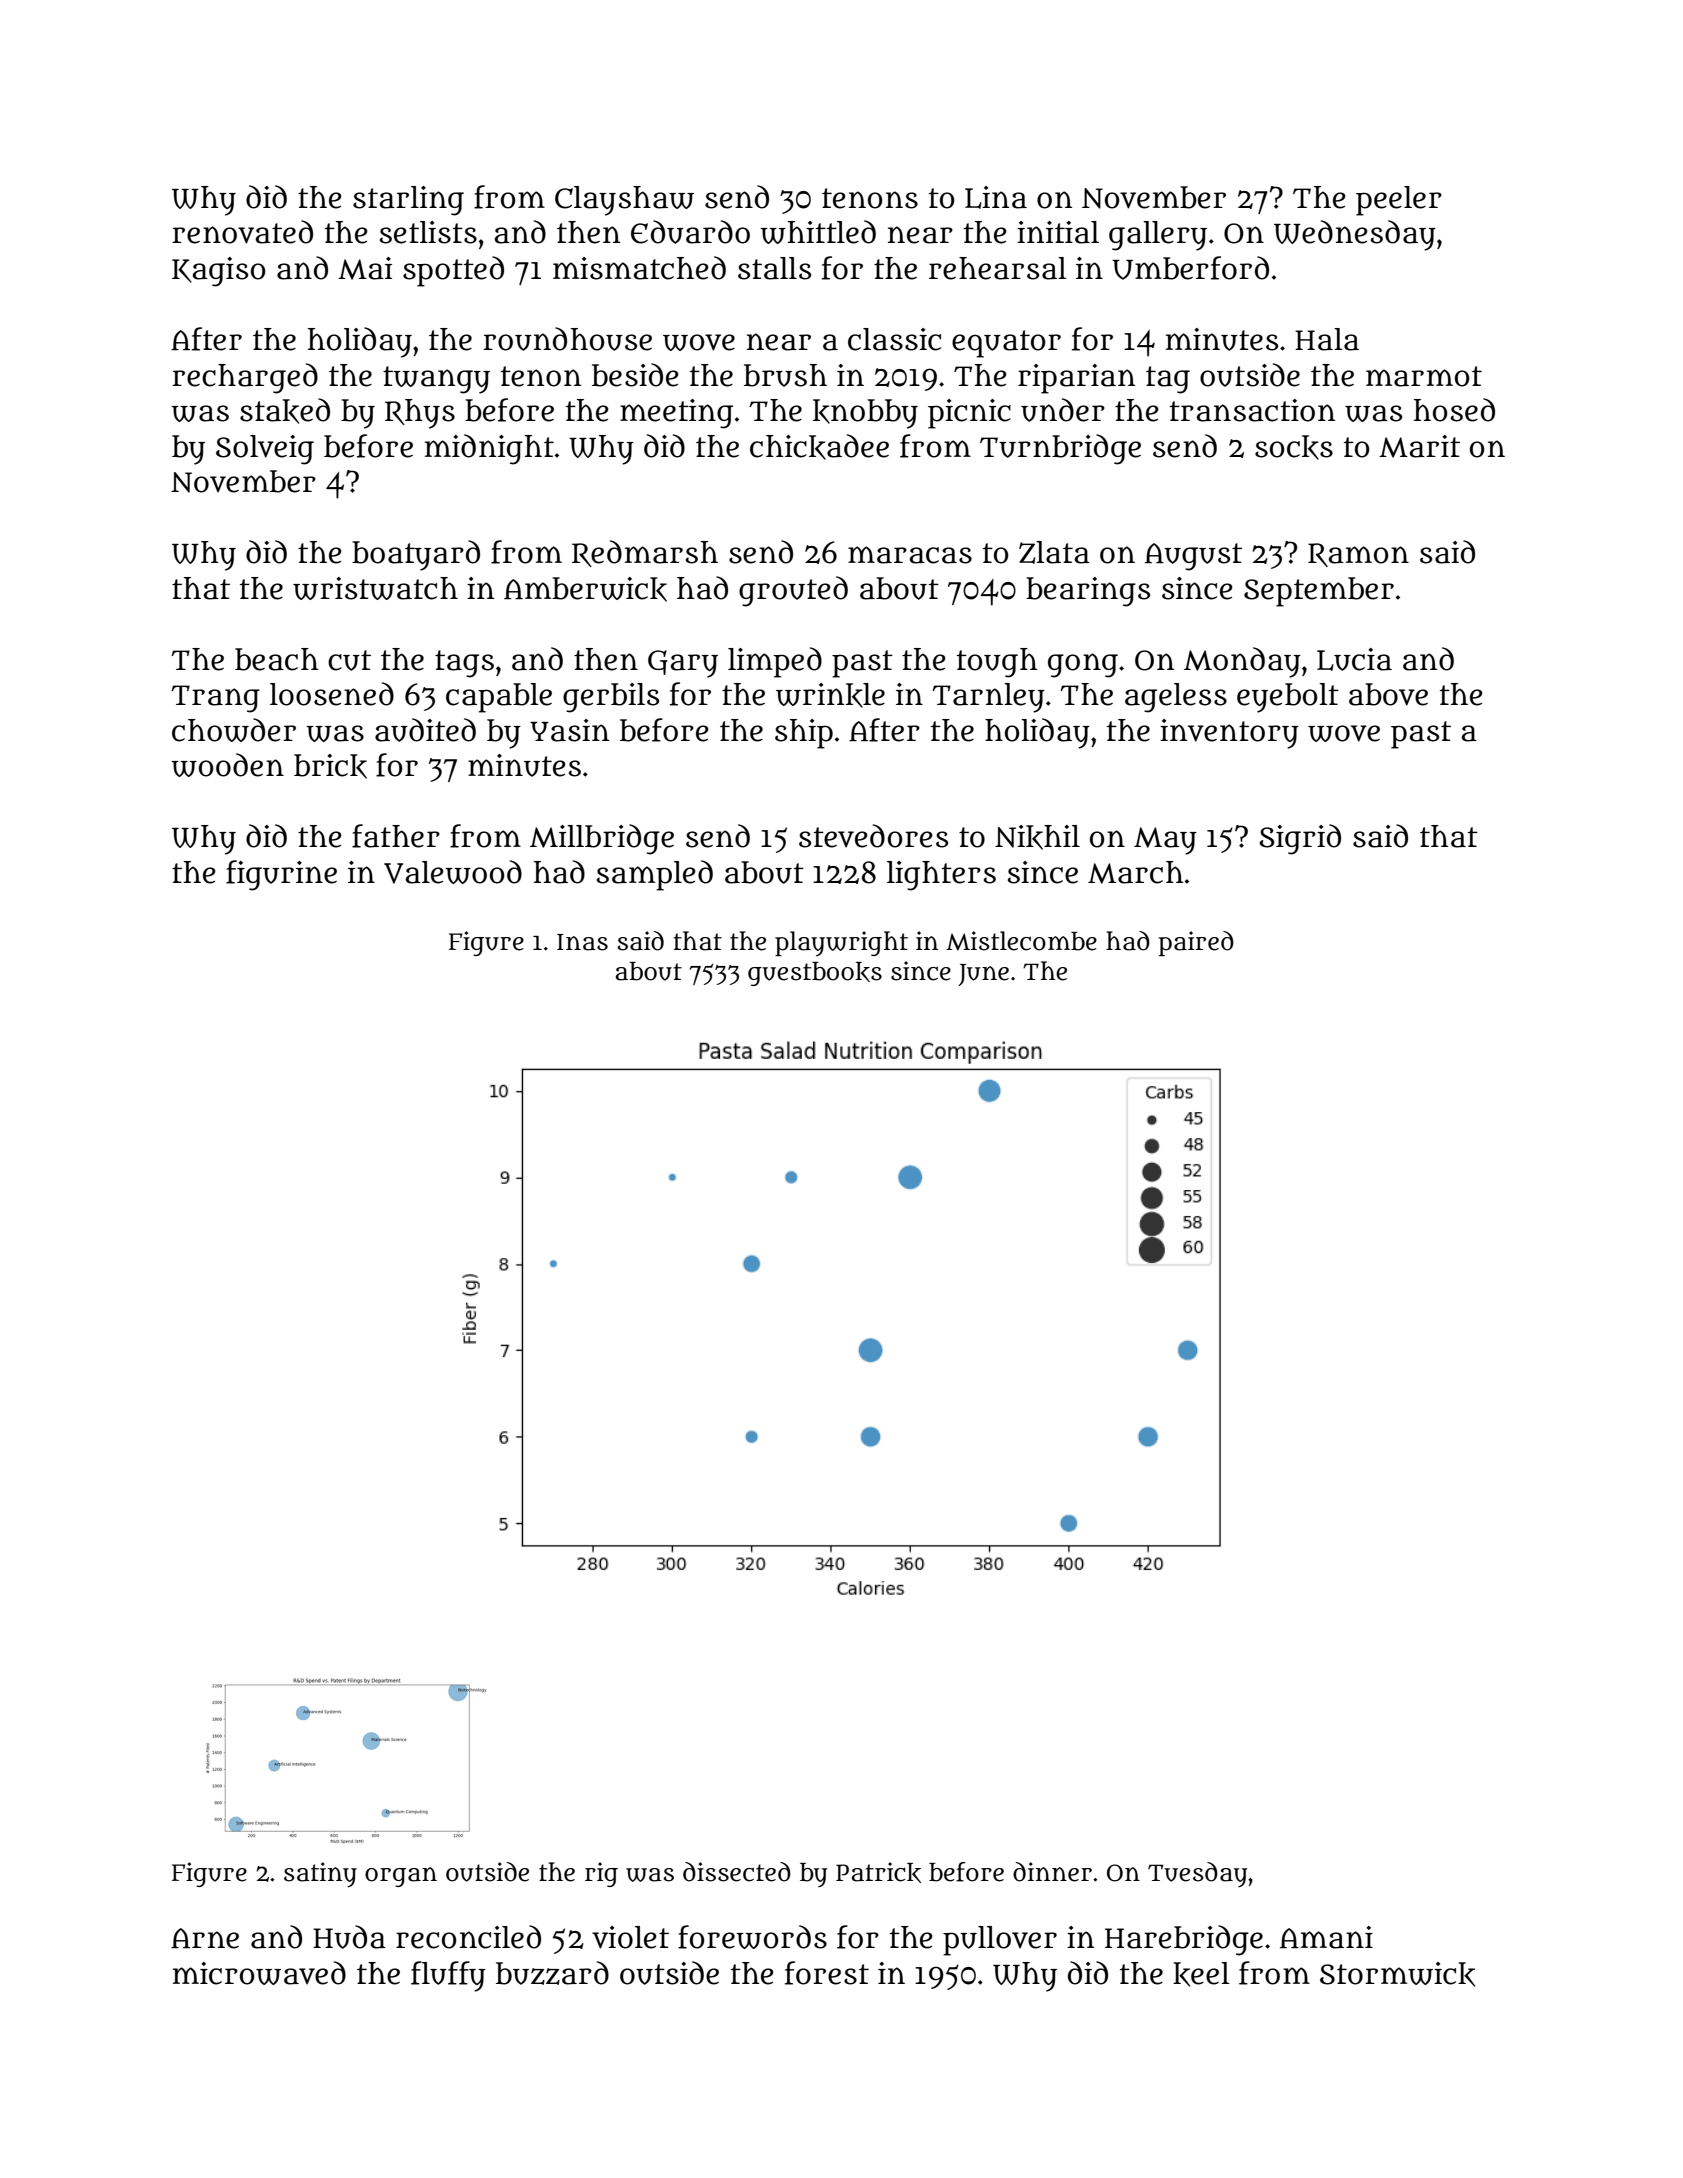 Image resolution: width=1683 pixels, height=2178 pixels. Describe the element at coordinates (453, 872) in the screenshot. I see `Valewood` at that location.
